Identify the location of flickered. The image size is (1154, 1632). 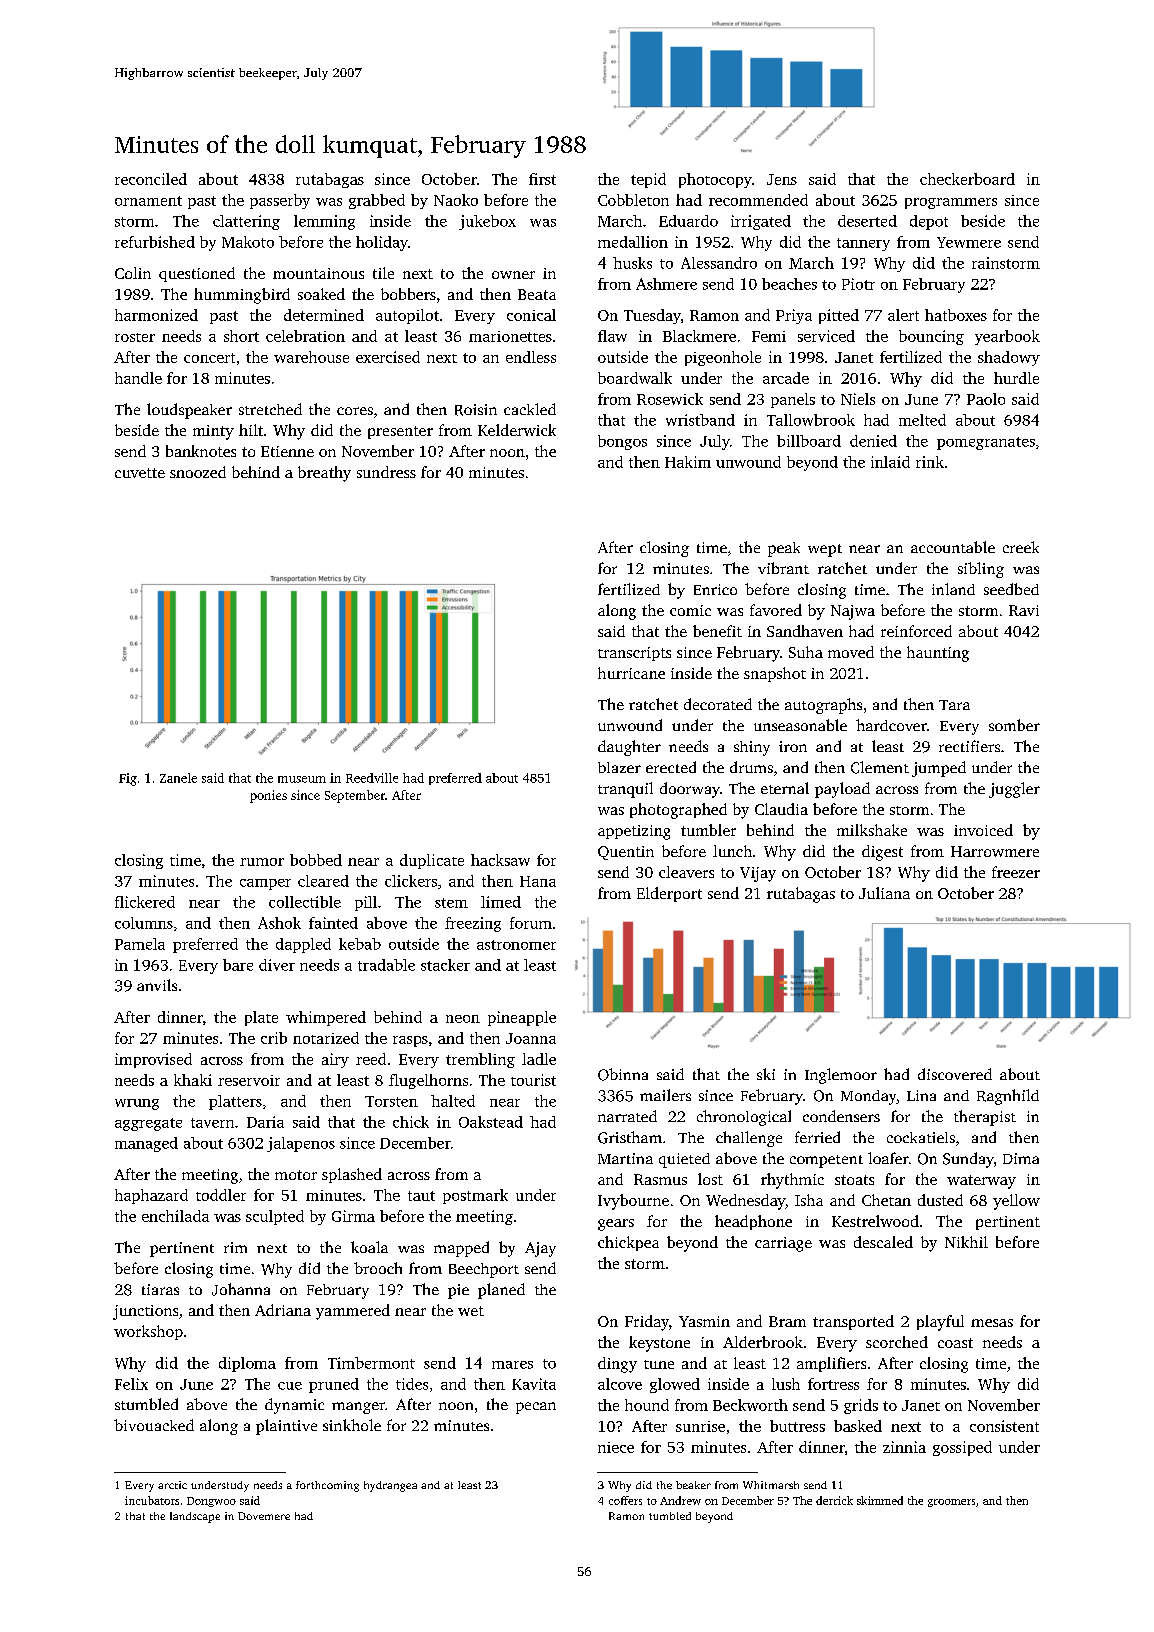
(145, 902).
